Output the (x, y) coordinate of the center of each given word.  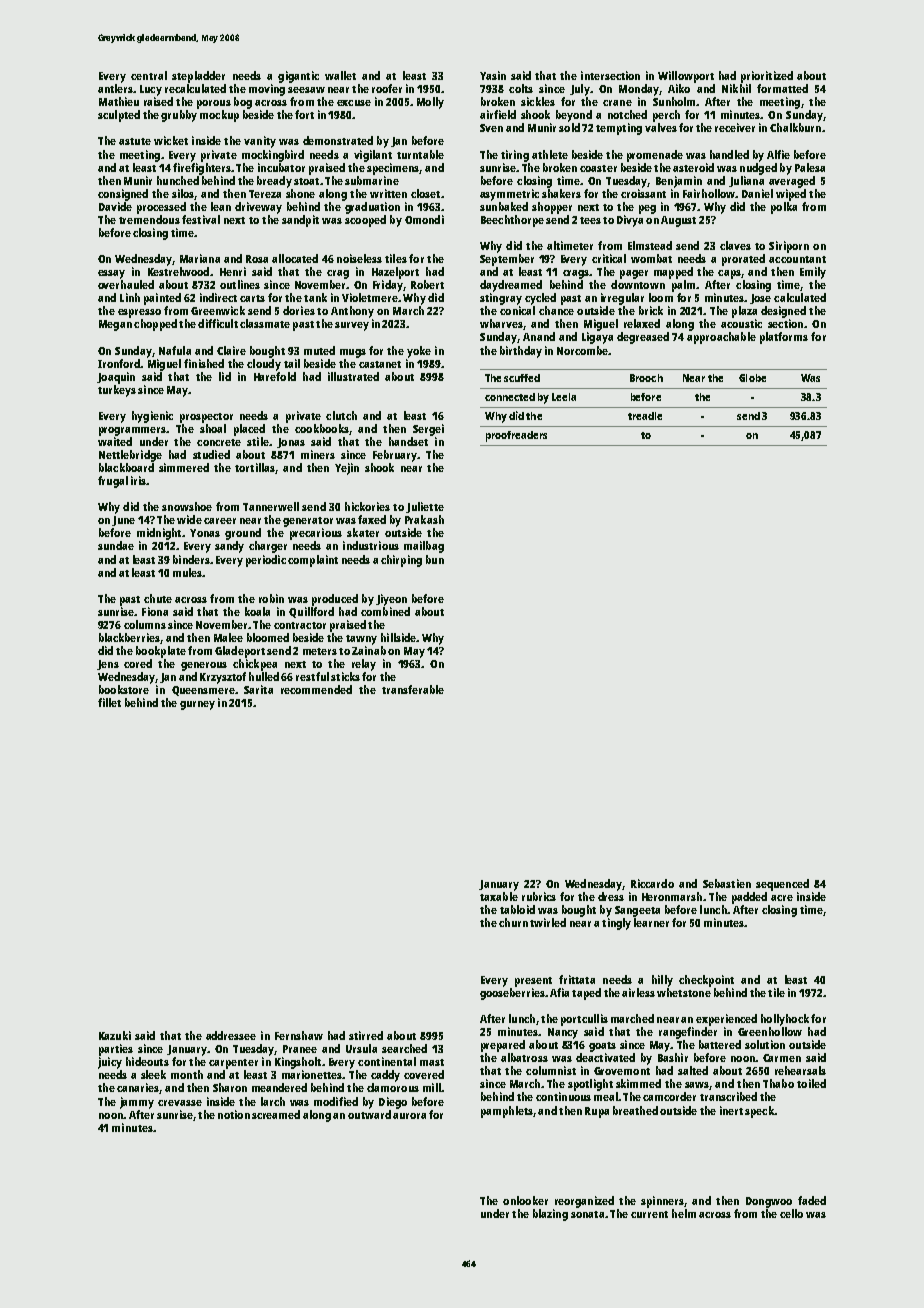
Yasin (493, 75)
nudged (758, 169)
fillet (109, 702)
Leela (564, 397)
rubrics (539, 896)
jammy (137, 1103)
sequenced (782, 885)
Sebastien (727, 883)
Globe (752, 378)
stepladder (198, 77)
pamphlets (507, 1112)
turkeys (117, 391)
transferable (413, 689)
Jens (108, 665)
